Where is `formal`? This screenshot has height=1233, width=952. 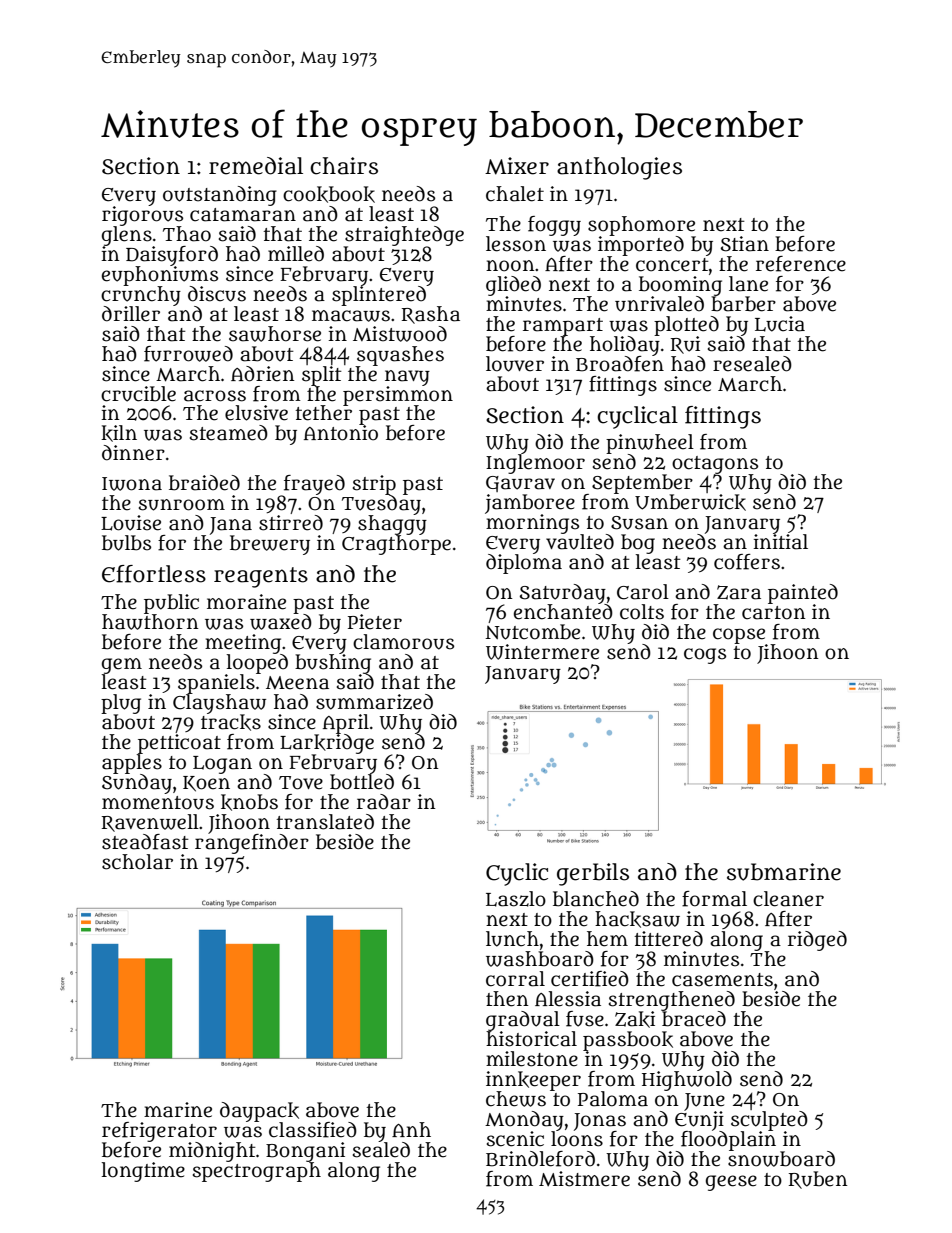 formal is located at coordinates (714, 899).
